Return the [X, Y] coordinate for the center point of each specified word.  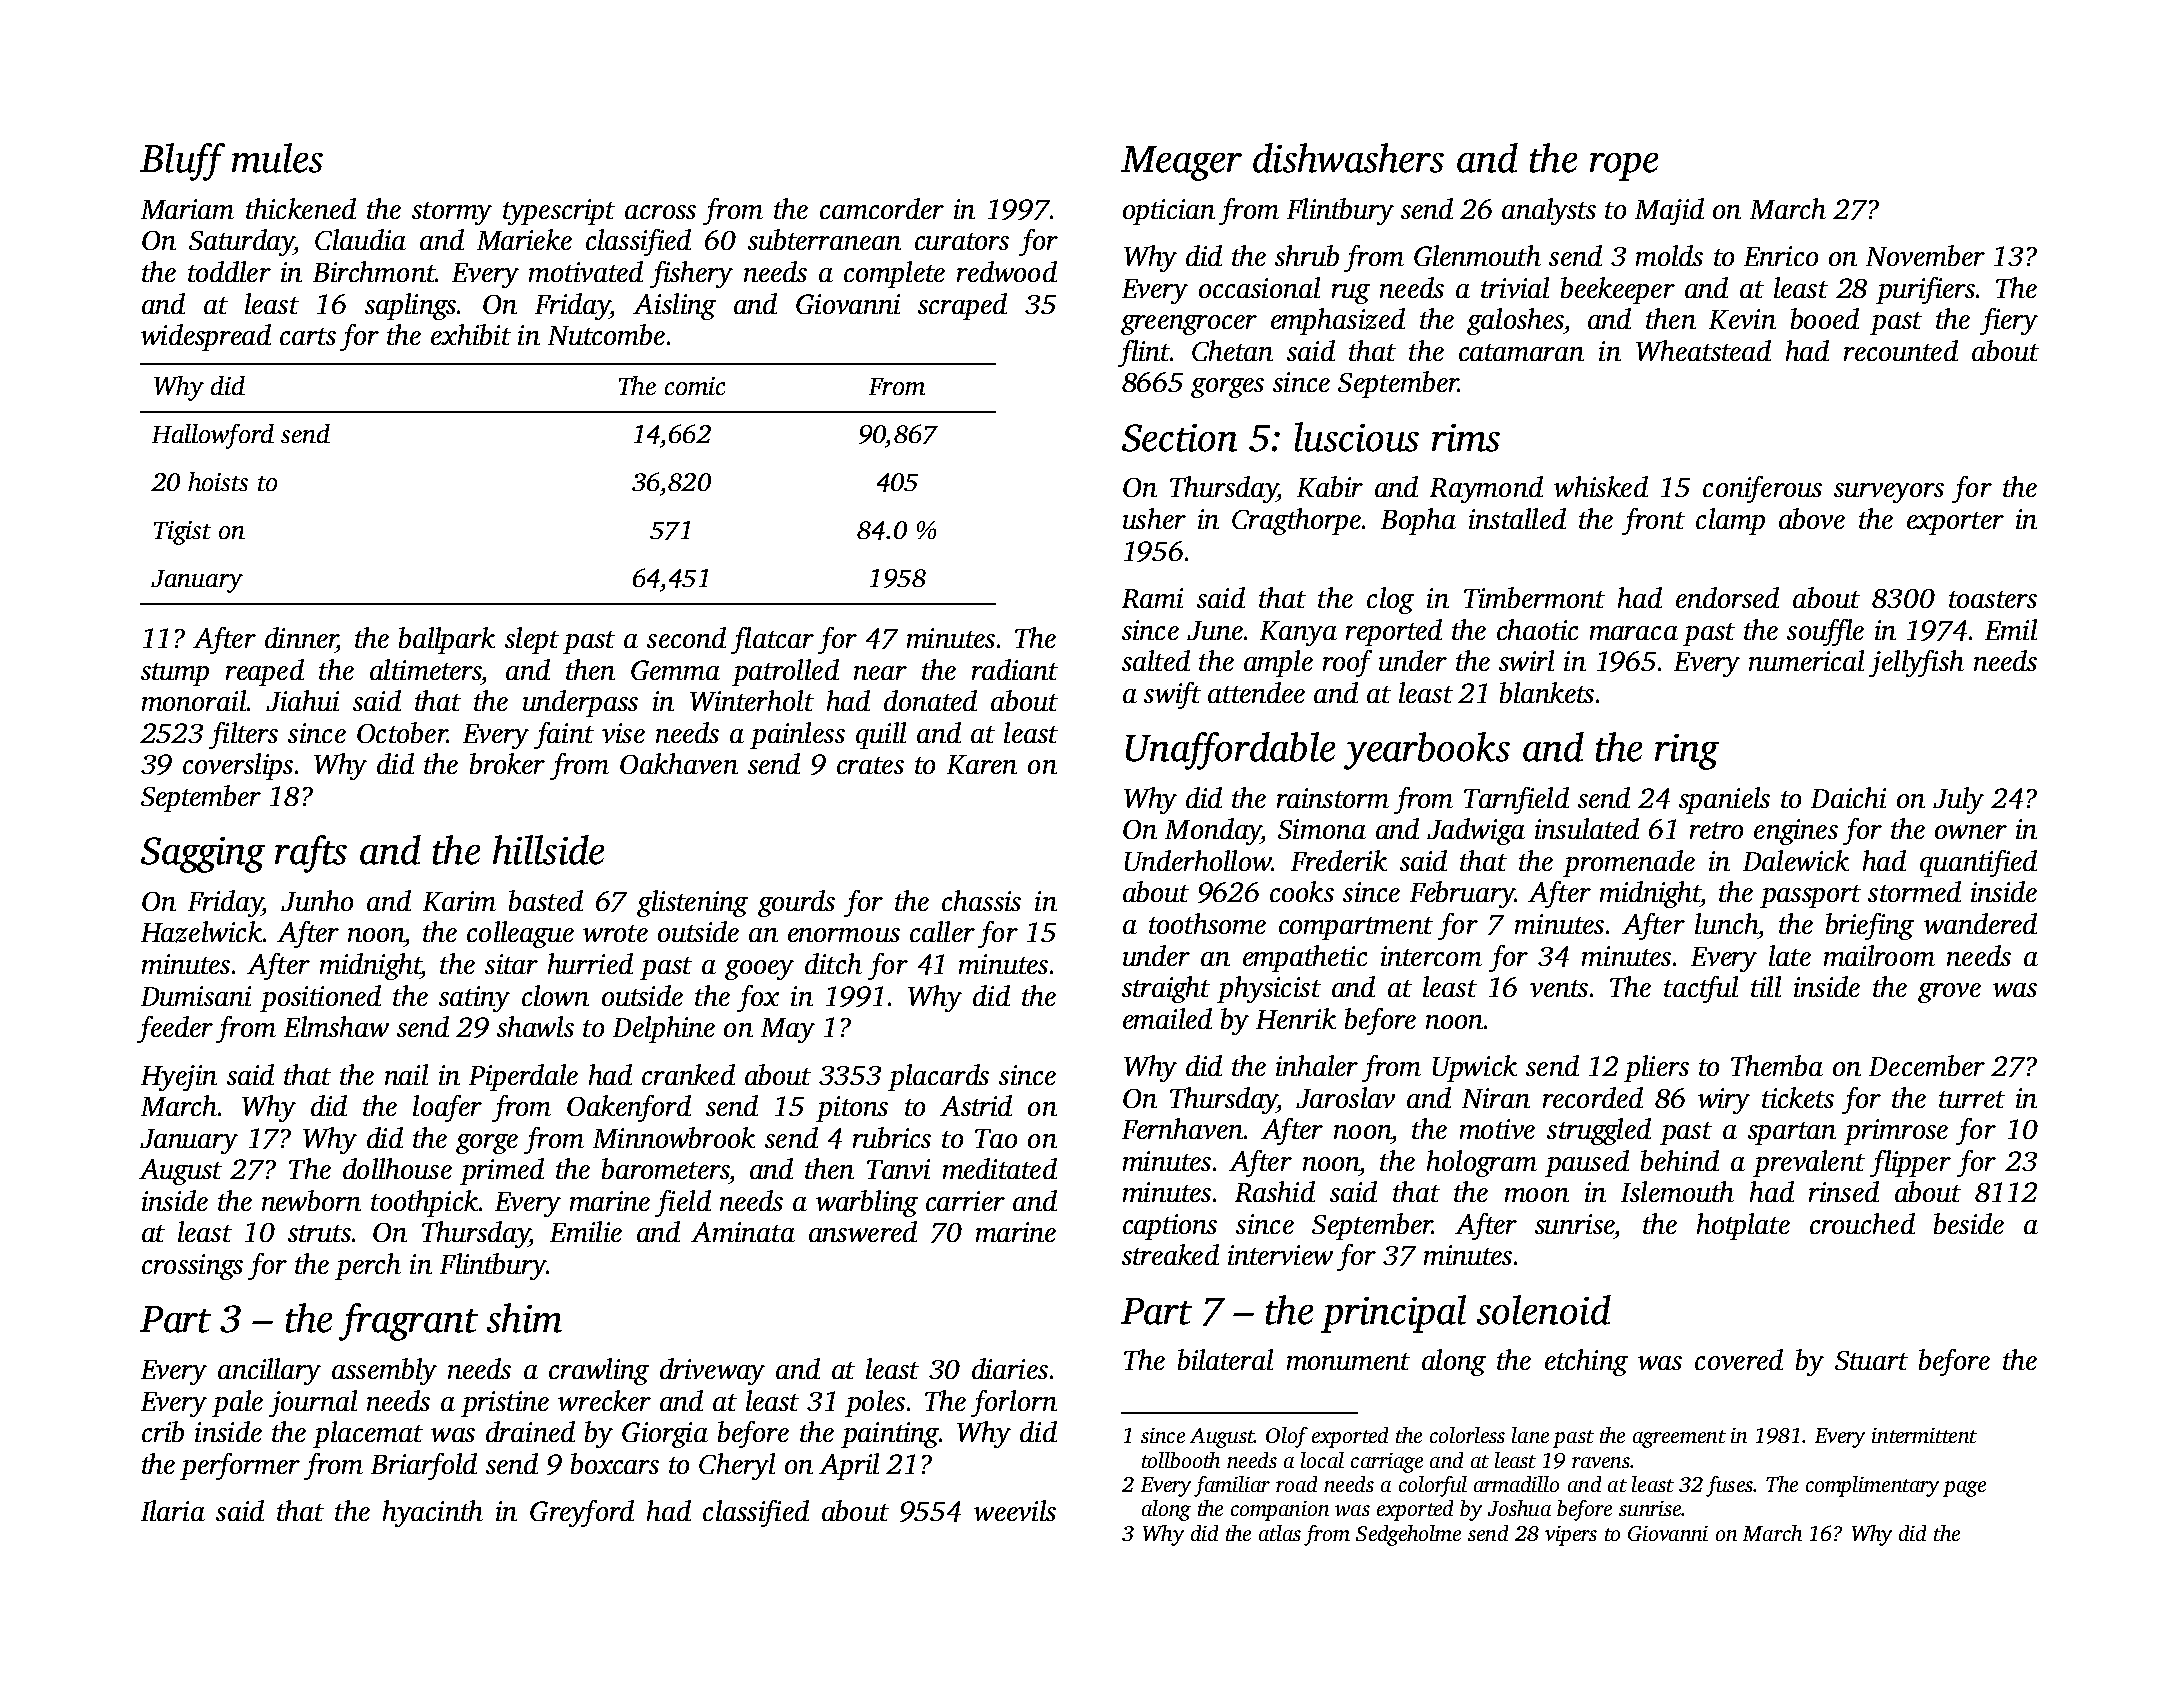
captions [1170, 1227]
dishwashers [1348, 158]
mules [277, 158]
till [1766, 986]
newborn [311, 1200]
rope [1624, 167]
